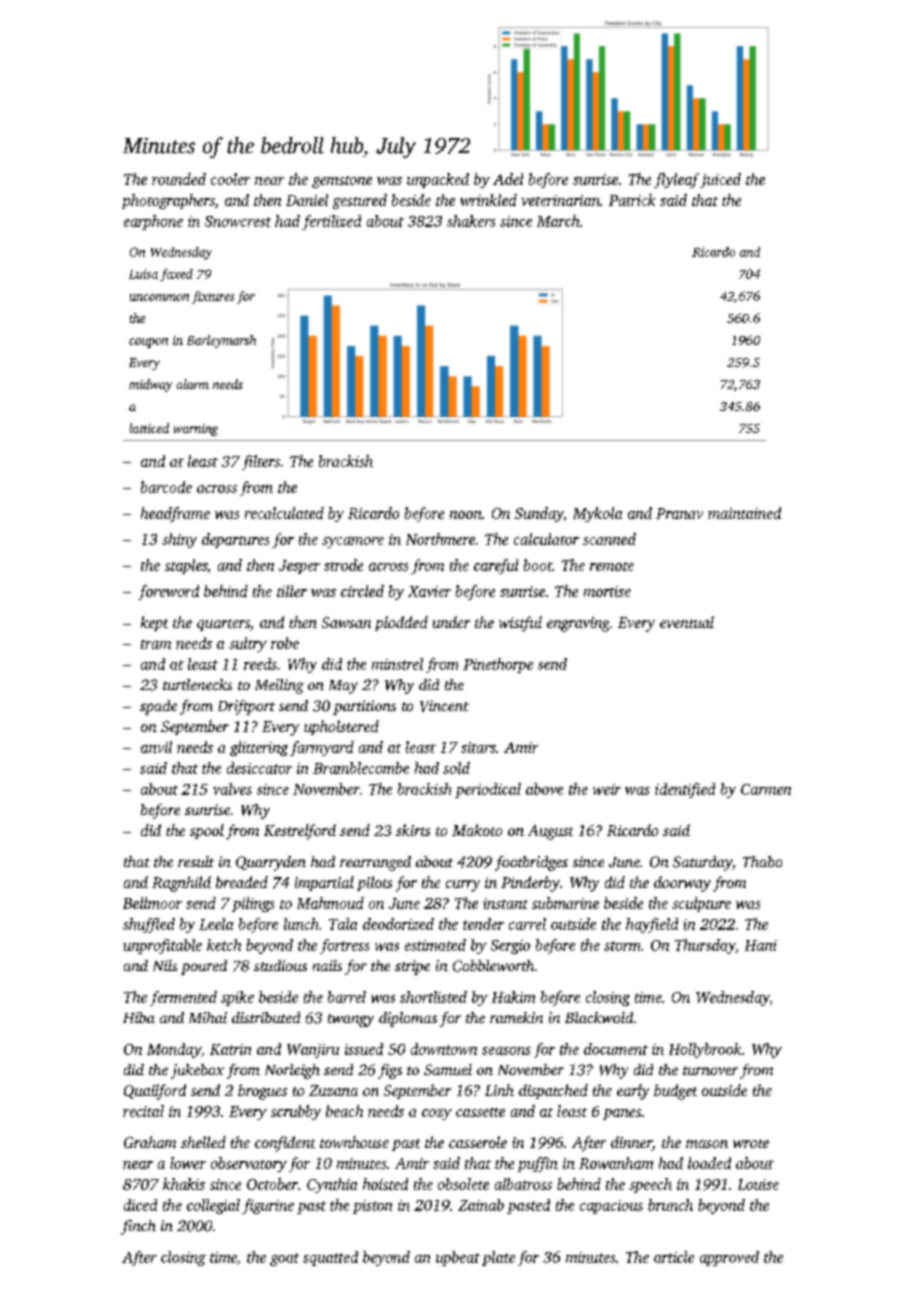 The width and height of the image is (924, 1314). What do you see at coordinates (488, 200) in the image?
I see `wrinkled` at bounding box center [488, 200].
